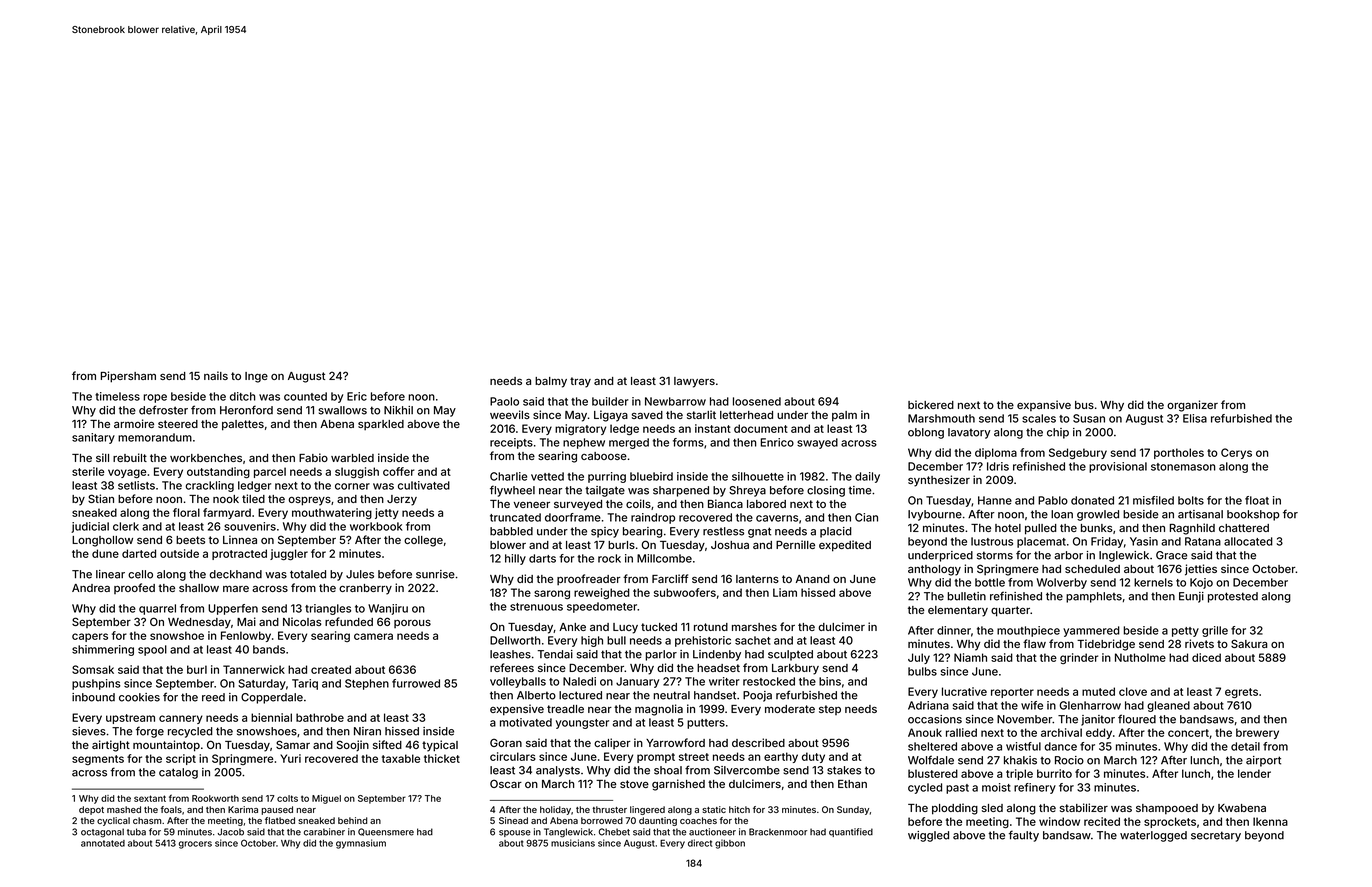 This document has height=887, width=1372. What do you see at coordinates (320, 717) in the document?
I see `bathrobe` at bounding box center [320, 717].
